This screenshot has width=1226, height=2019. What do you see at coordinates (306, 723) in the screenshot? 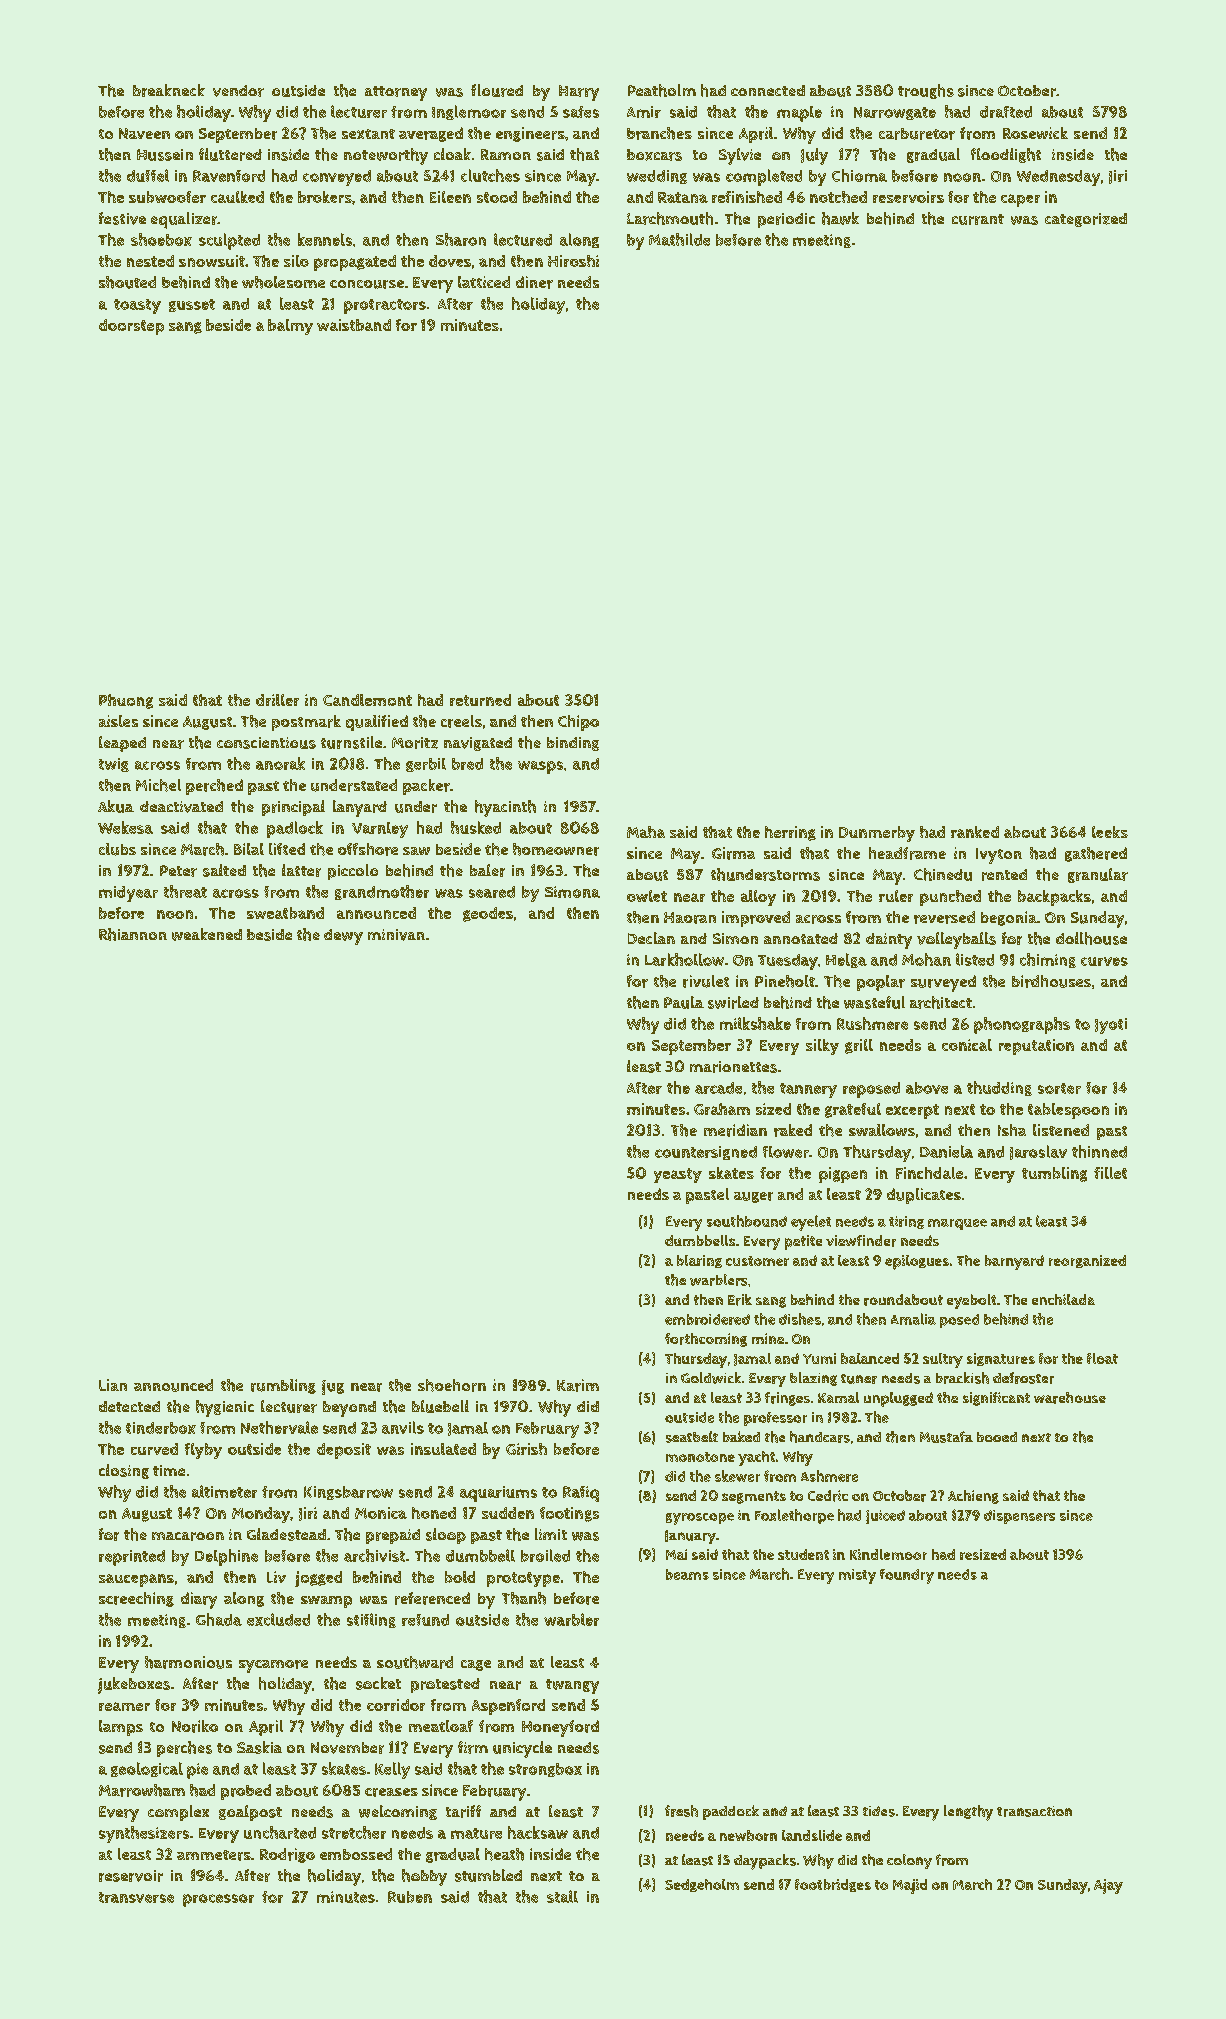
I see `postmark` at bounding box center [306, 723].
